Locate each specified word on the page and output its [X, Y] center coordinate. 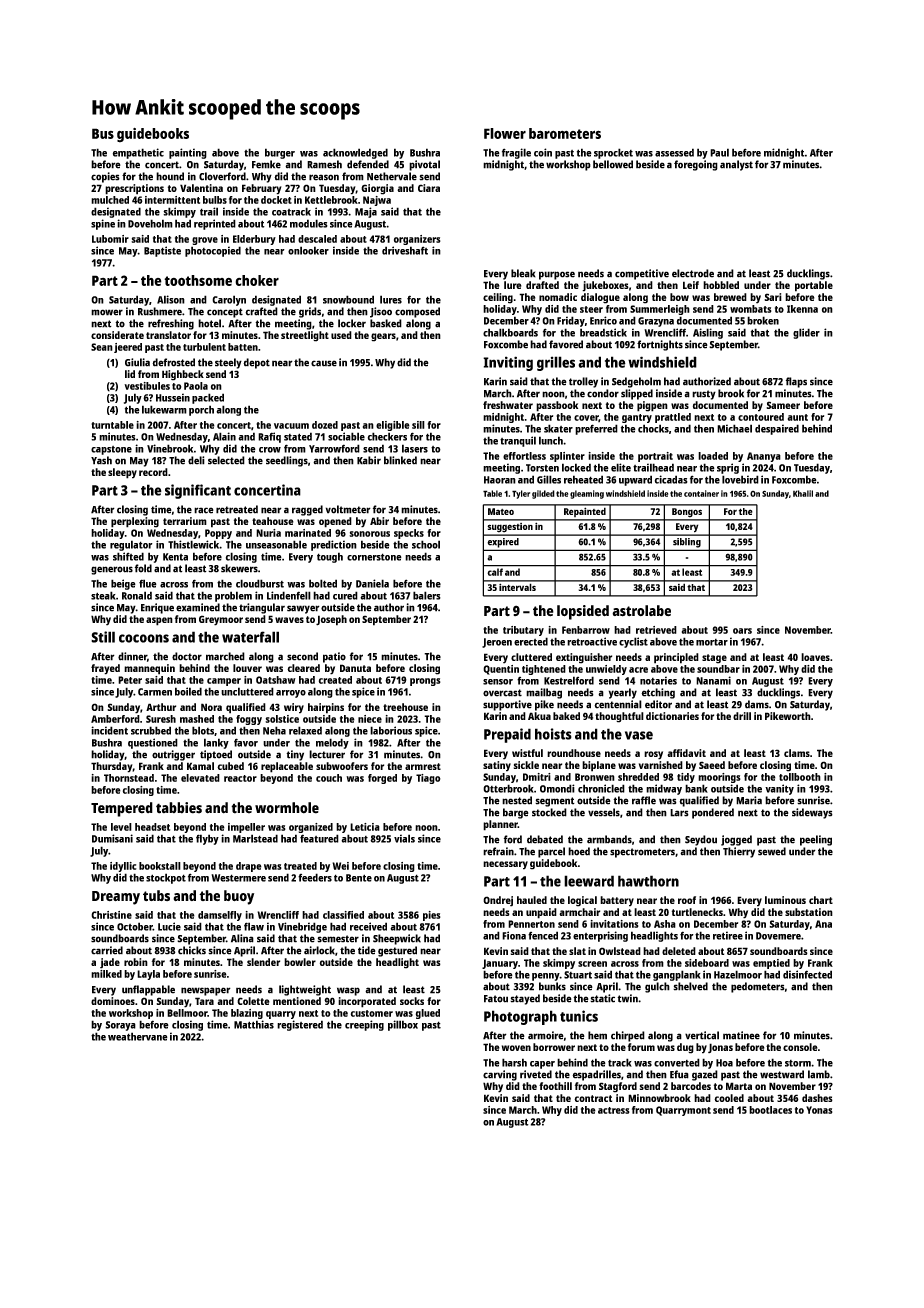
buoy [239, 897]
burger [280, 153]
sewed [772, 851]
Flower [505, 133]
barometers [565, 133]
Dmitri [537, 777]
